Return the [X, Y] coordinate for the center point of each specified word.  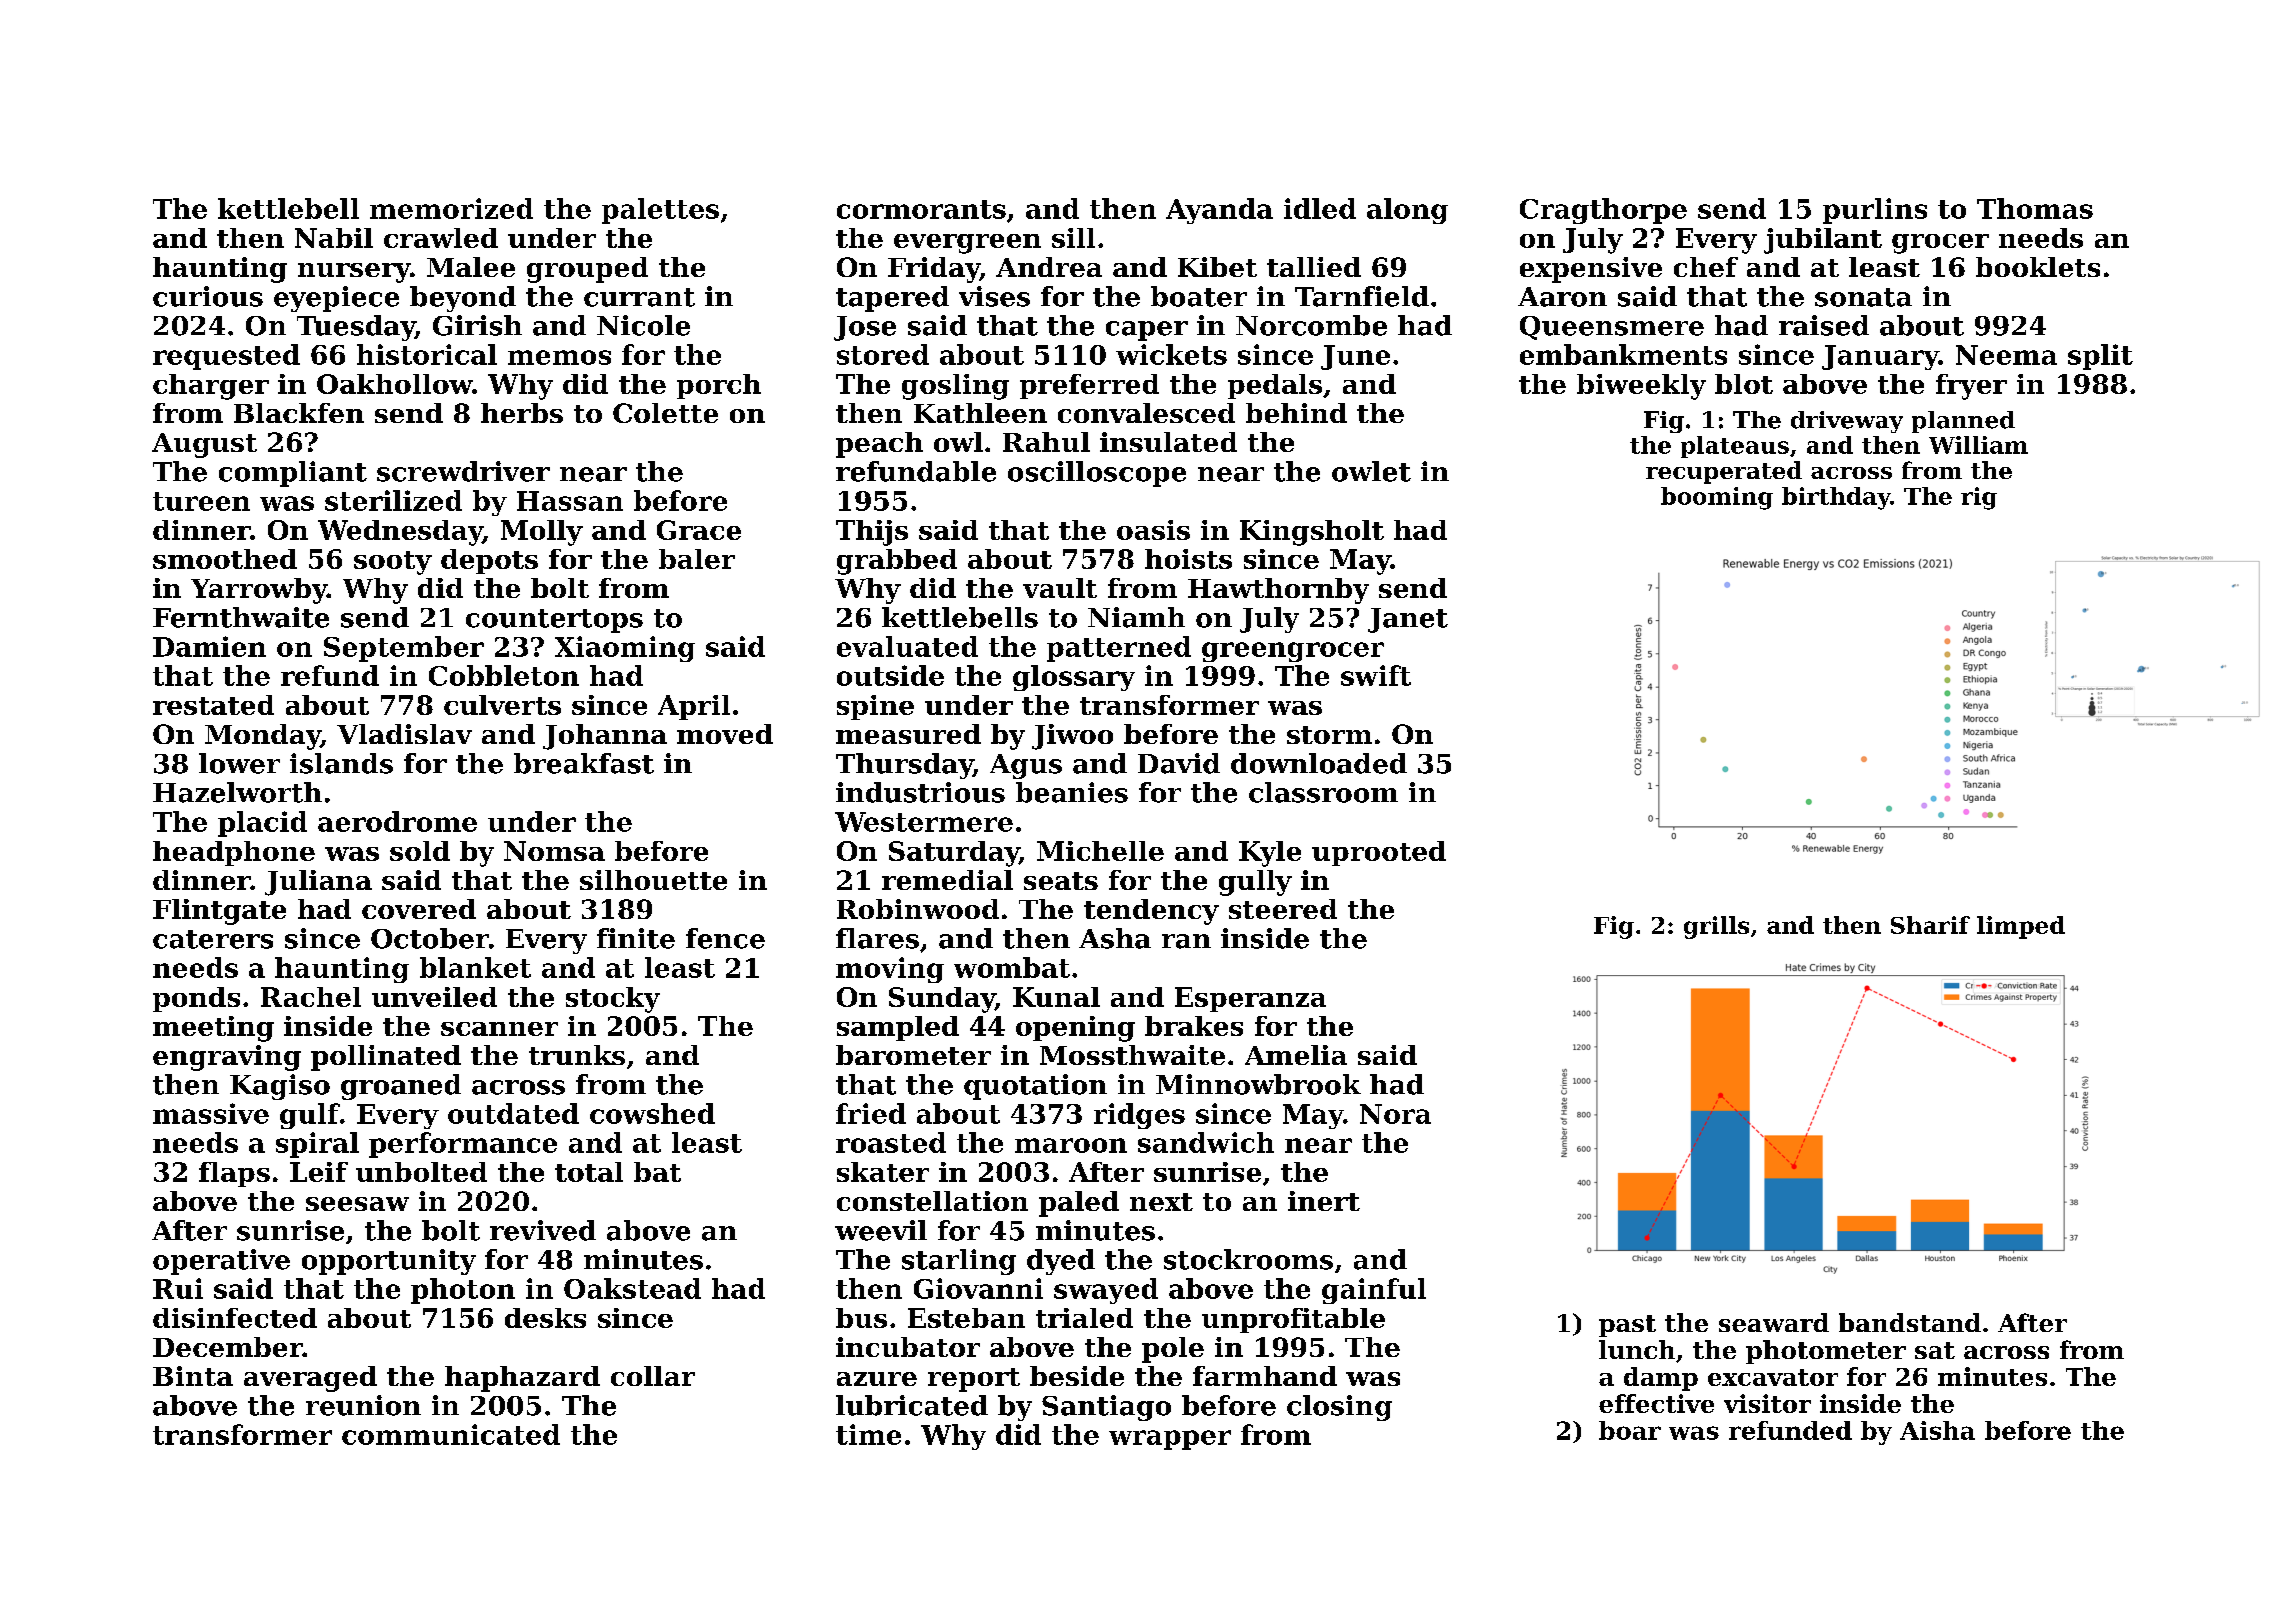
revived [543, 1230]
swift [1376, 675]
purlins [1875, 211]
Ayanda [1219, 211]
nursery [354, 273]
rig [1979, 498]
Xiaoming [625, 649]
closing [1339, 1408]
